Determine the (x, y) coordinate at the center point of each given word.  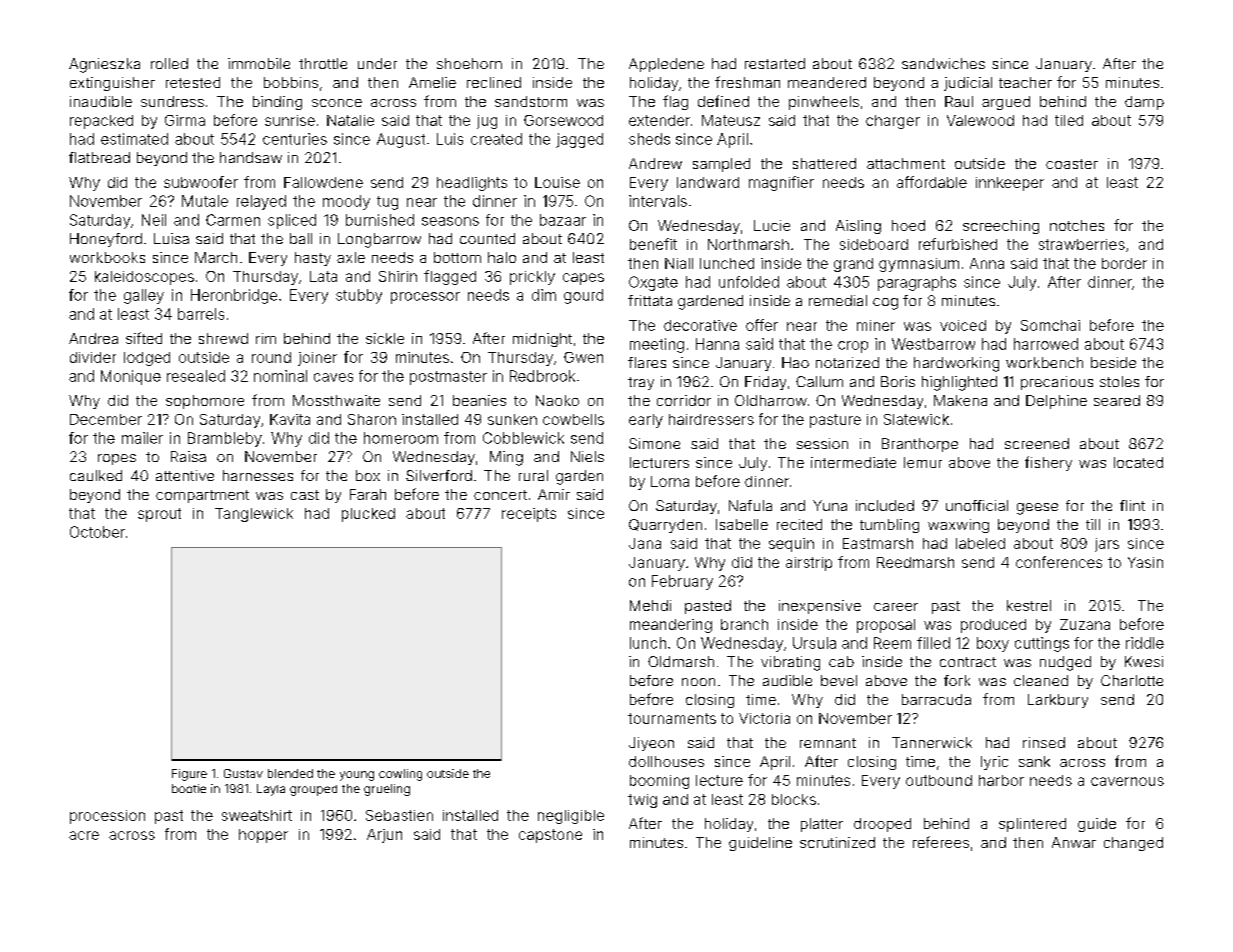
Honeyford (106, 240)
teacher (1025, 82)
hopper (263, 836)
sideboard (874, 244)
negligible (571, 817)
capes (583, 279)
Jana (645, 543)
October (97, 532)
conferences (1059, 562)
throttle (323, 63)
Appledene (666, 65)
